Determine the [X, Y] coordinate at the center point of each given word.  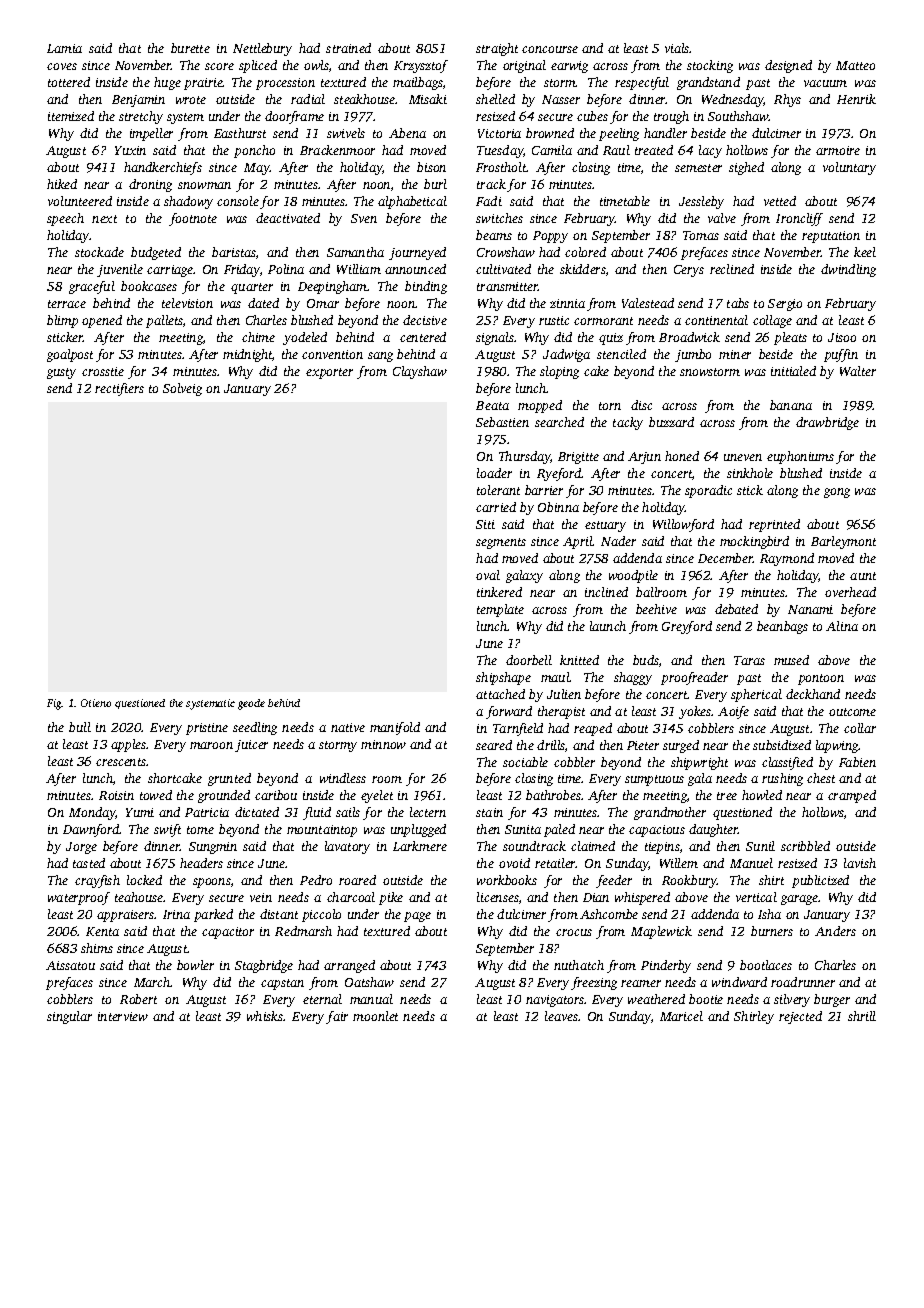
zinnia [567, 303]
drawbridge [827, 423]
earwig [569, 67]
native [348, 727]
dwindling [848, 270]
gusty [61, 373]
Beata [492, 405]
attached [500, 694]
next [104, 219]
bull [80, 727]
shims [97, 948]
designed [788, 66]
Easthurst [240, 133]
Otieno [96, 703]
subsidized [782, 745]
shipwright [699, 763]
